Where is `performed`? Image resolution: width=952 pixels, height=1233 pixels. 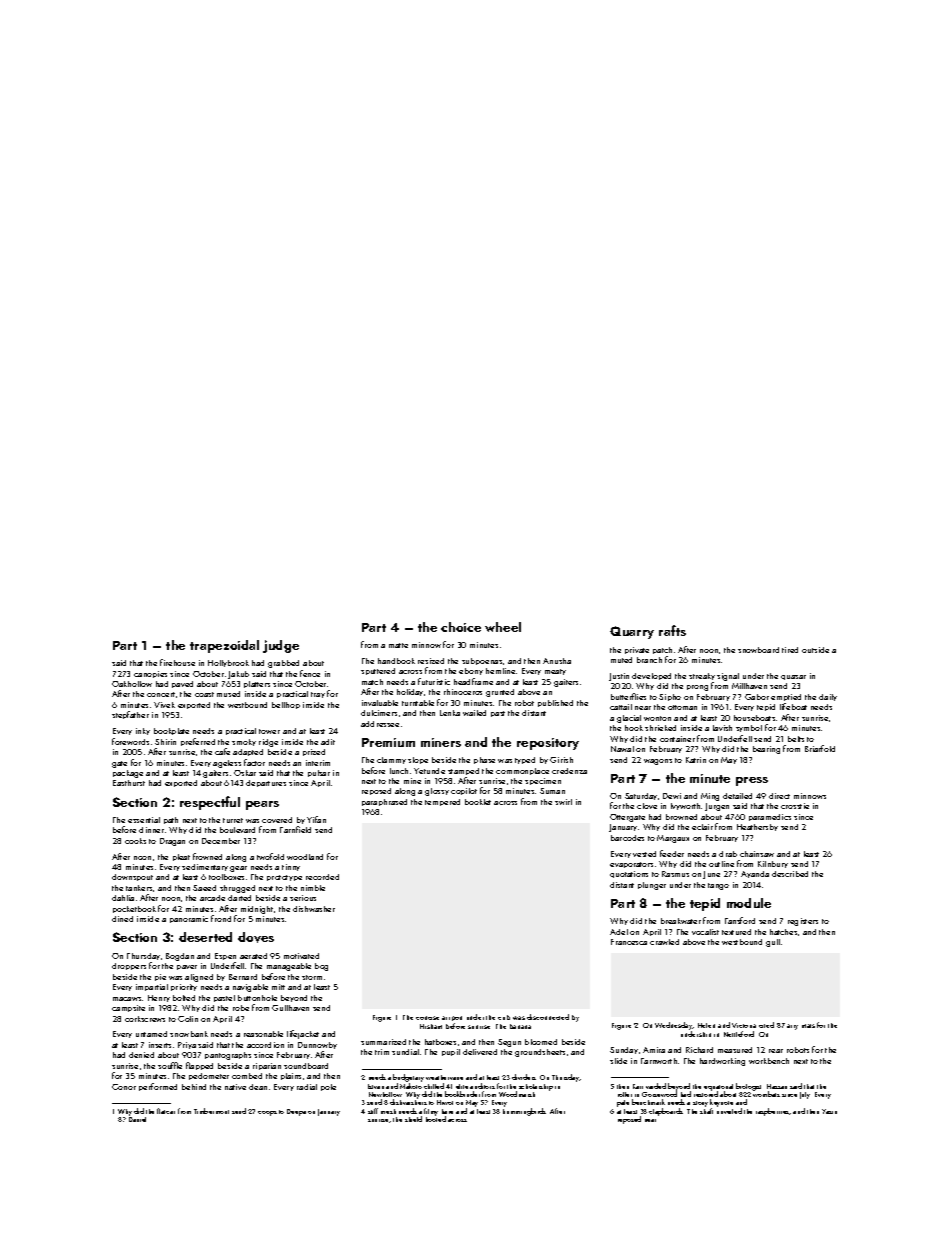 performed is located at coordinates (158, 1087).
